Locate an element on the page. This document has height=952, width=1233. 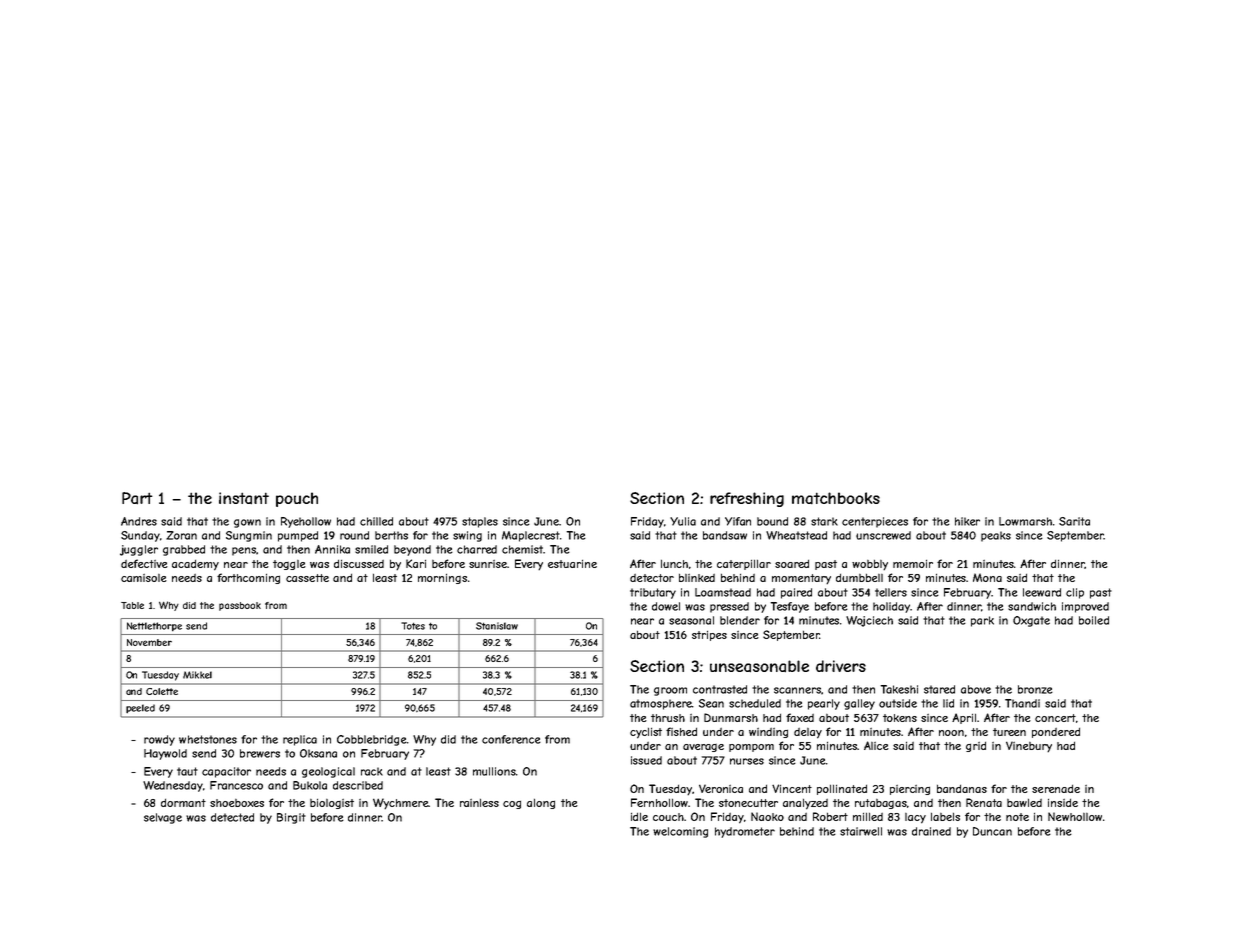
groom is located at coordinates (670, 691).
